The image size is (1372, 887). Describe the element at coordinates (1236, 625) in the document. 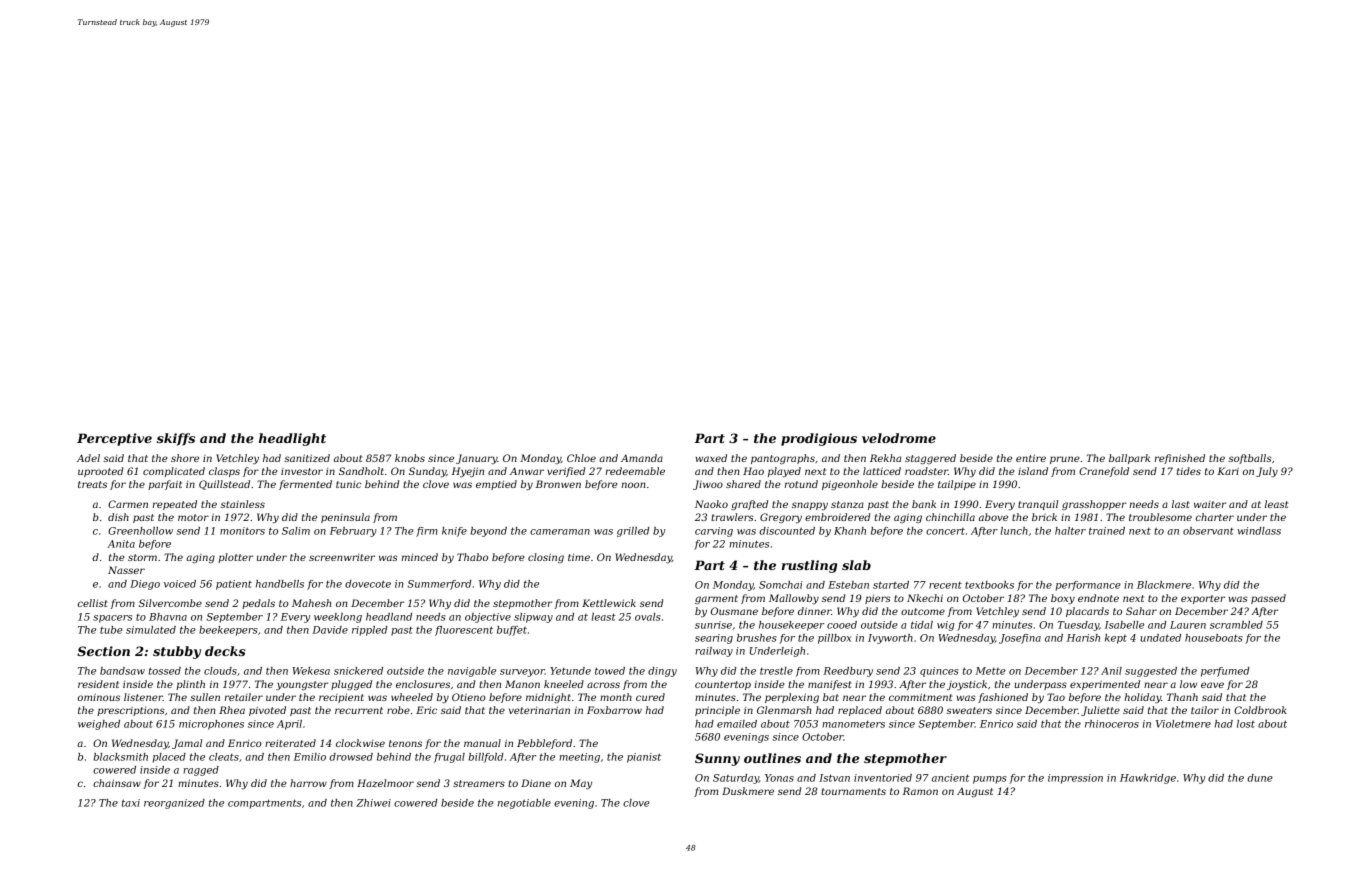

I see `scrambled` at that location.
